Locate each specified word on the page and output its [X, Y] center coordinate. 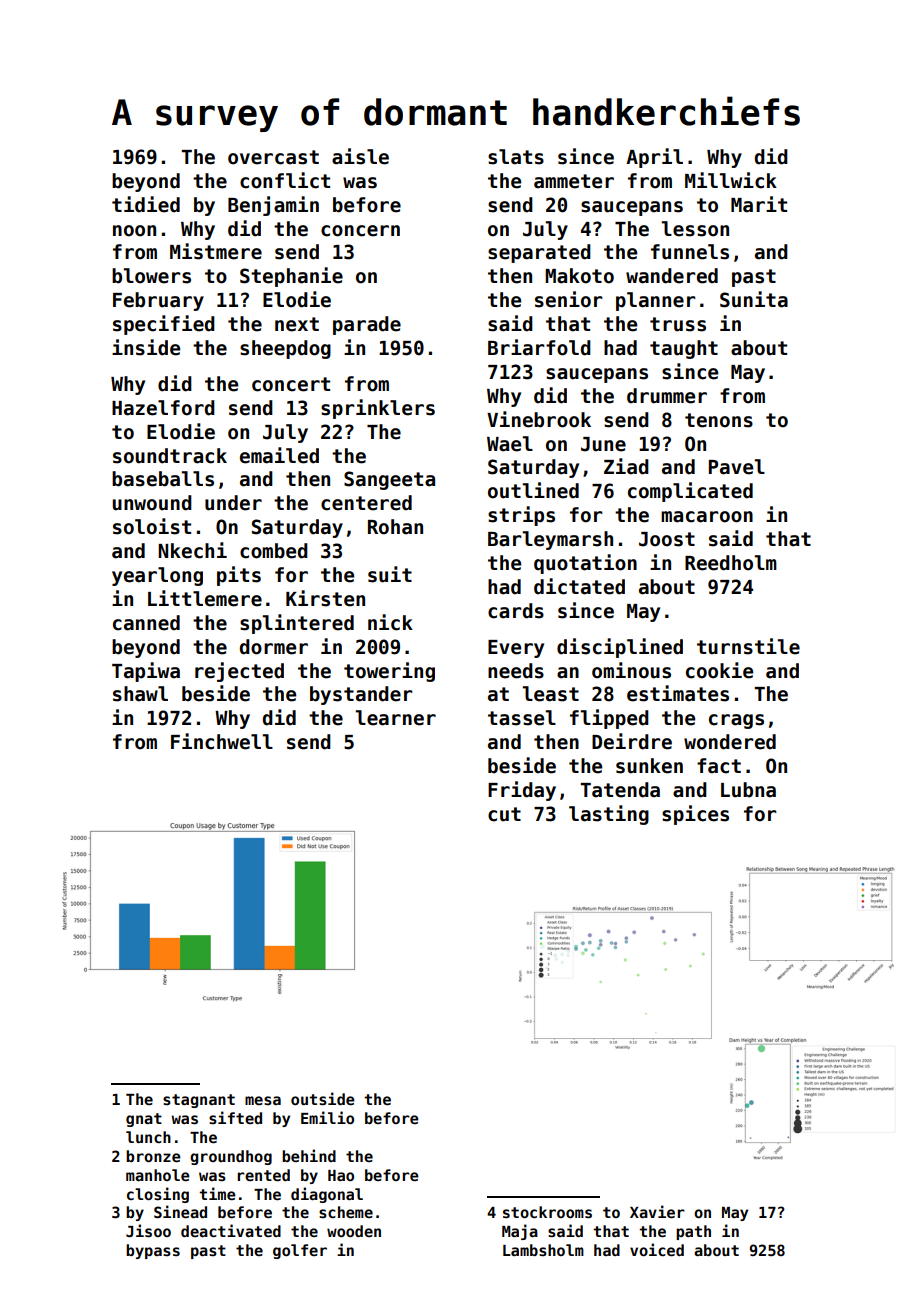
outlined [533, 490]
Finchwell [222, 741]
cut [504, 814]
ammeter [574, 181]
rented [263, 1175]
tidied [146, 204]
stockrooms [547, 1212]
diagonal [327, 1195]
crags [736, 721]
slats [516, 157]
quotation [585, 564]
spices [695, 815]
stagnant [199, 1101]
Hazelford [163, 408]
